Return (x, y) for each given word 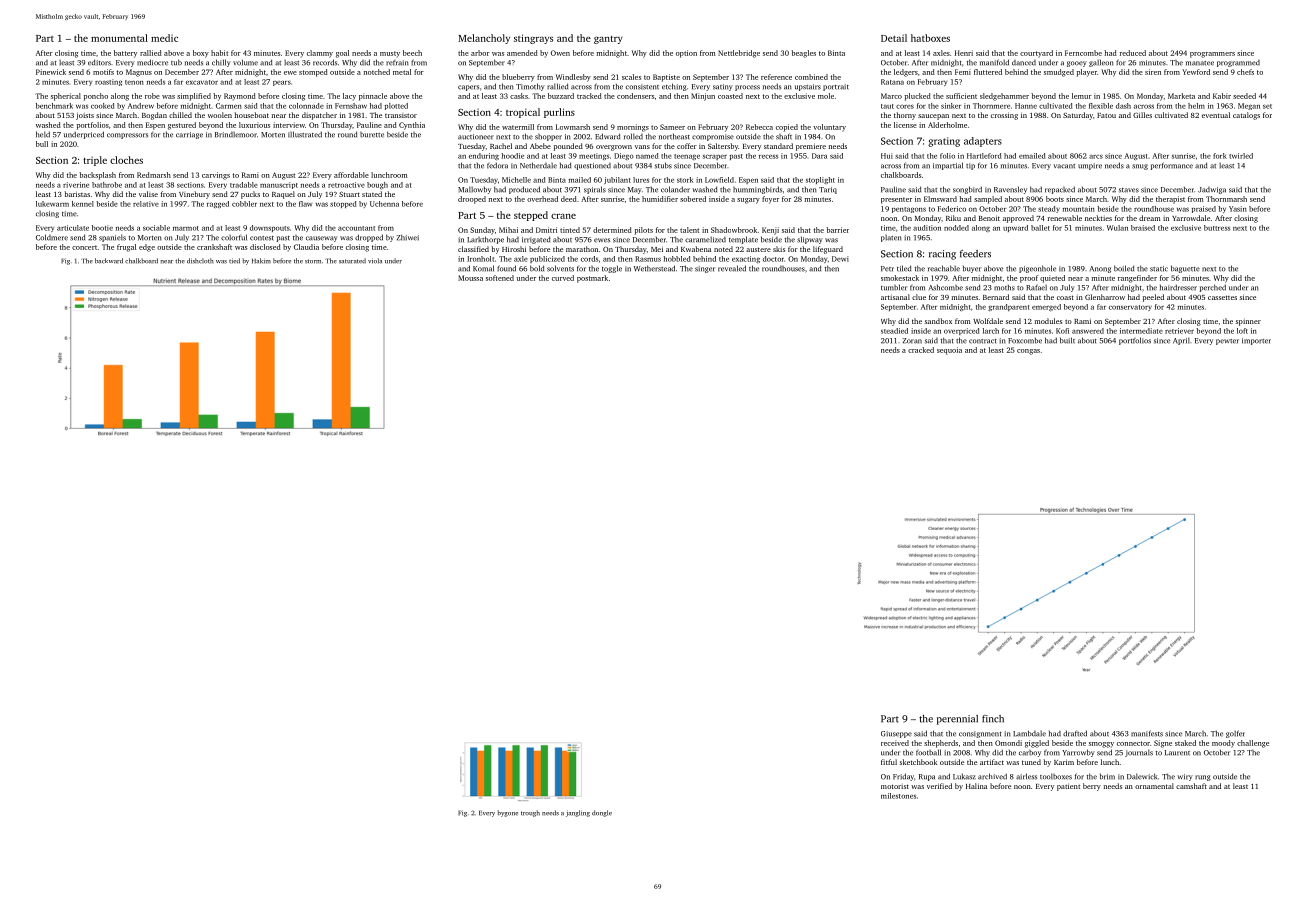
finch (993, 719)
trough (530, 813)
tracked (589, 96)
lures (641, 180)
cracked (921, 350)
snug (1140, 167)
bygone (508, 813)
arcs (1096, 156)
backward (109, 261)
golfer (1235, 734)
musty (390, 54)
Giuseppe (896, 734)
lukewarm (52, 204)
